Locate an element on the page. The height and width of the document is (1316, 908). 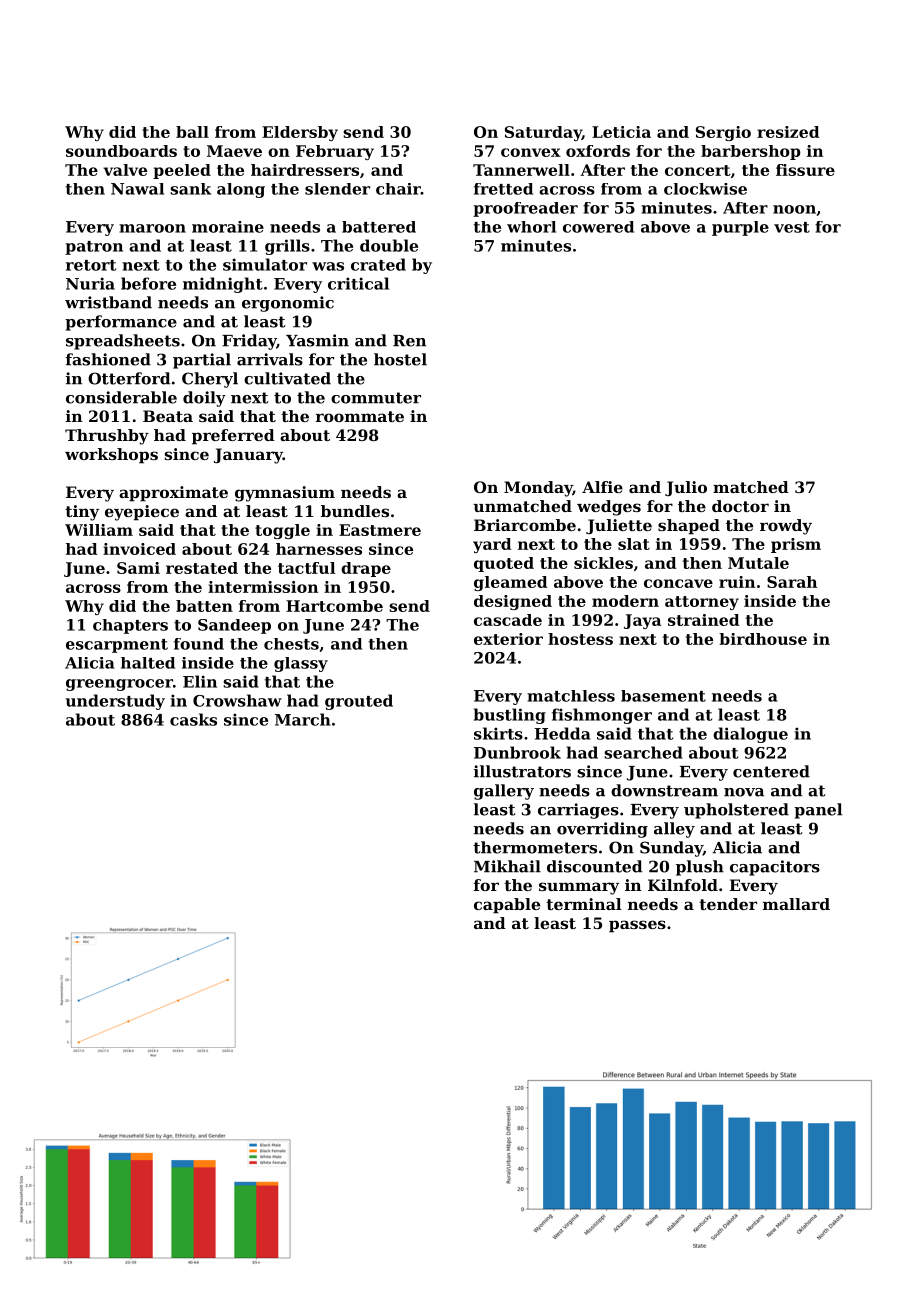
preferred is located at coordinates (233, 437).
